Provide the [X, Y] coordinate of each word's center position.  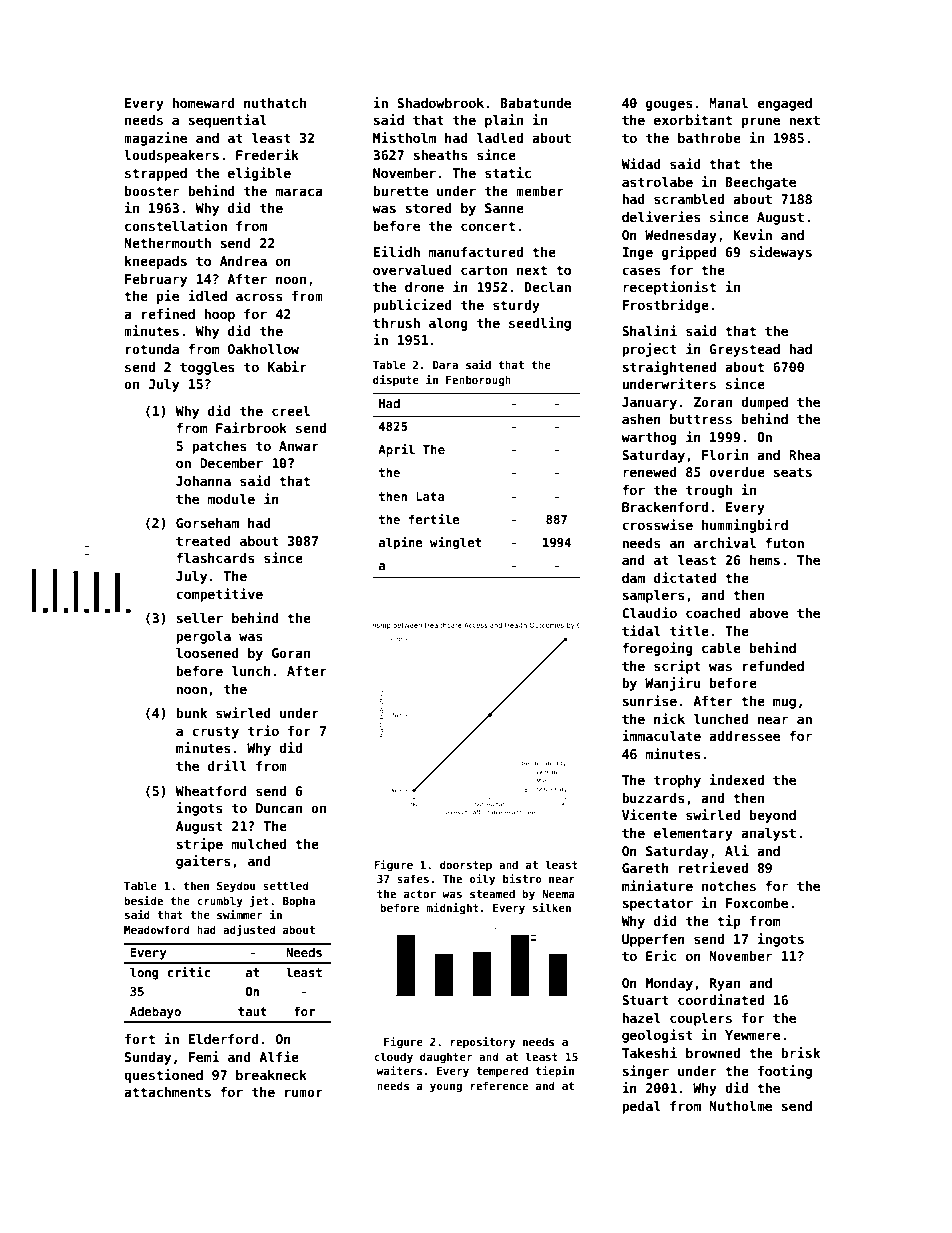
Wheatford [211, 791]
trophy [677, 781]
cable [721, 648]
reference [499, 1085]
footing [785, 1072]
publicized [412, 306]
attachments [167, 1092]
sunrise [649, 700]
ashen [641, 419]
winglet [455, 543]
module [231, 499]
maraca [299, 192]
